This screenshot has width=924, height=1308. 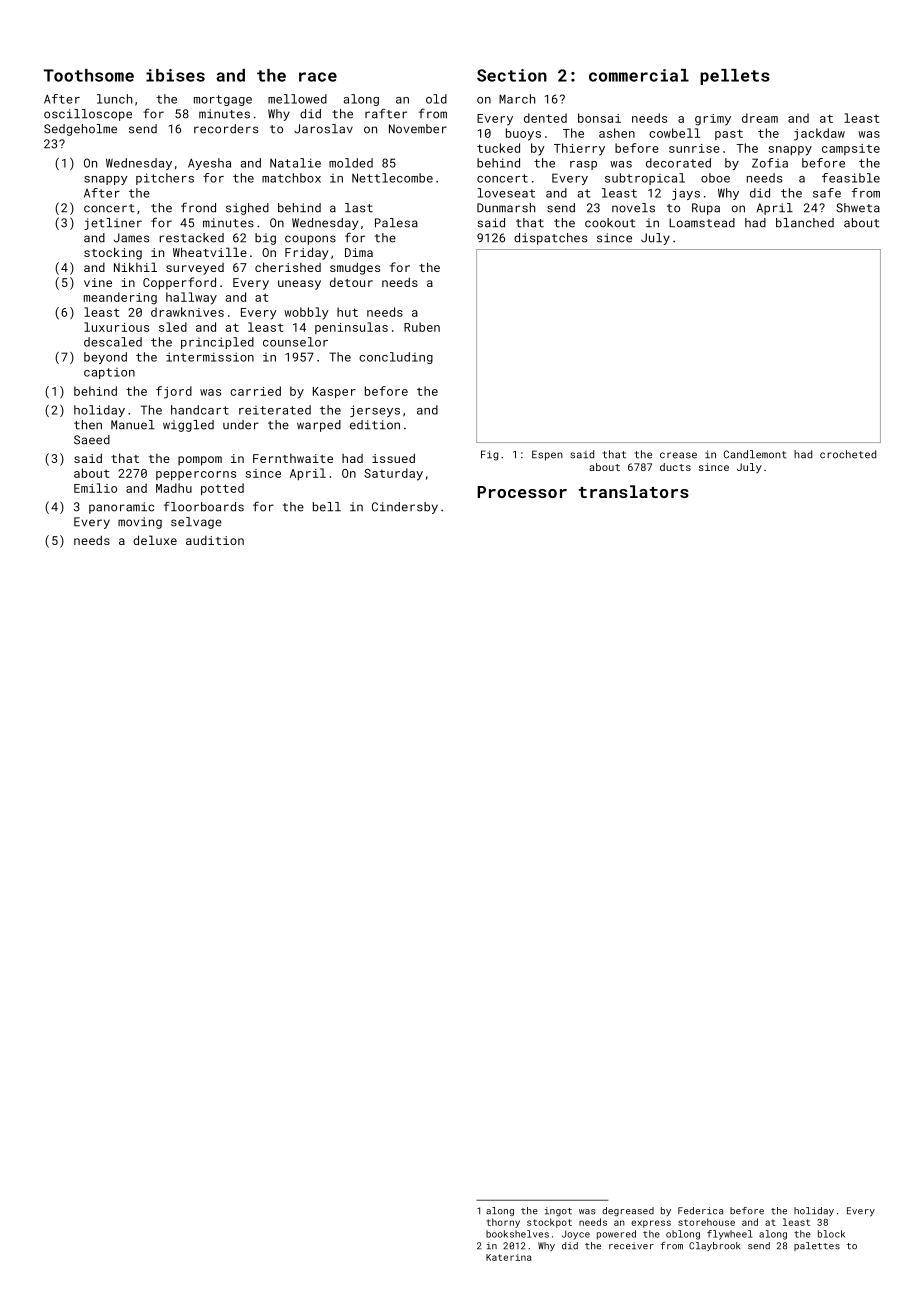 I want to click on Cindersby, so click(x=405, y=508).
